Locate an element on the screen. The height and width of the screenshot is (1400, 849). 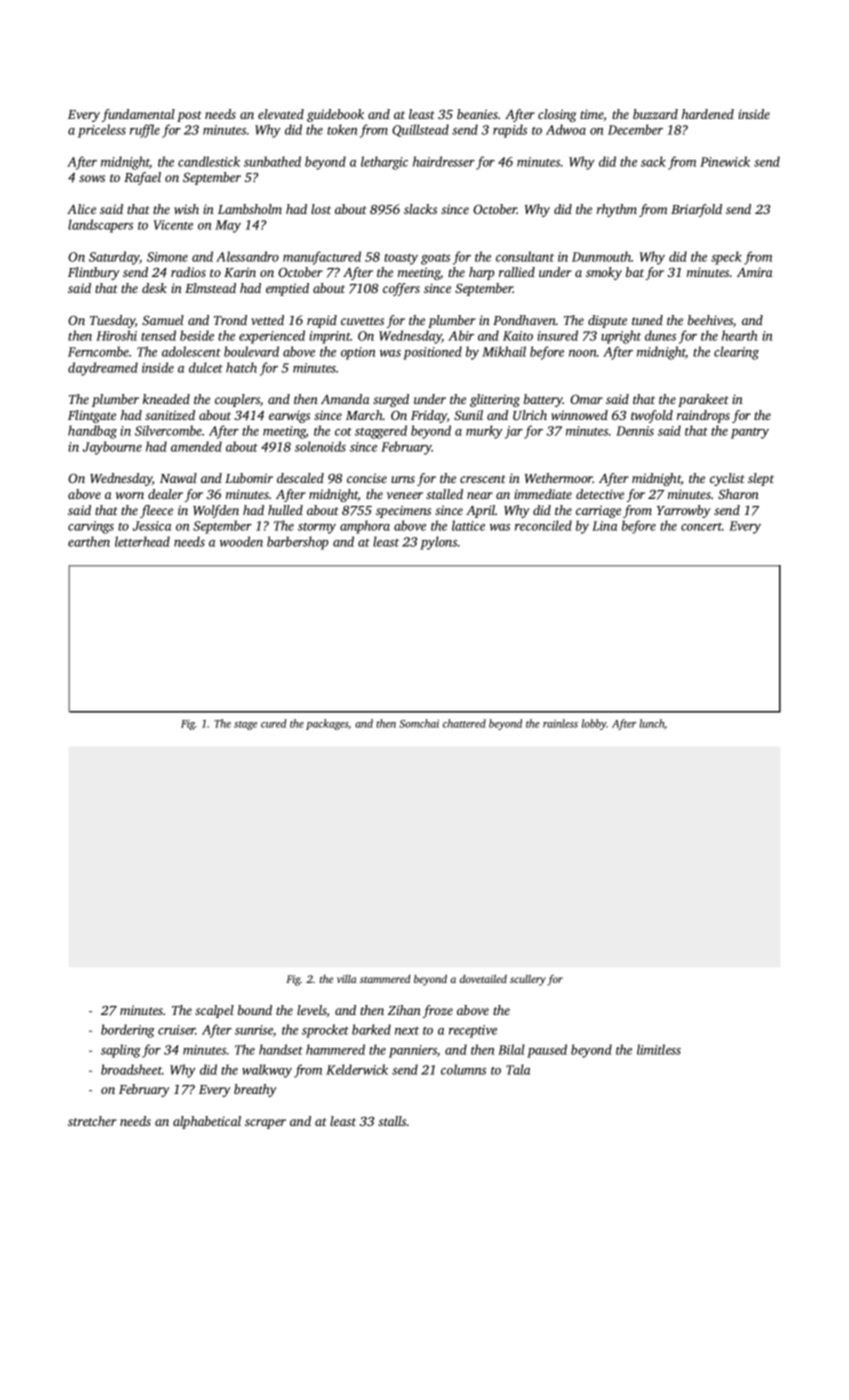
breathy is located at coordinates (255, 1090).
